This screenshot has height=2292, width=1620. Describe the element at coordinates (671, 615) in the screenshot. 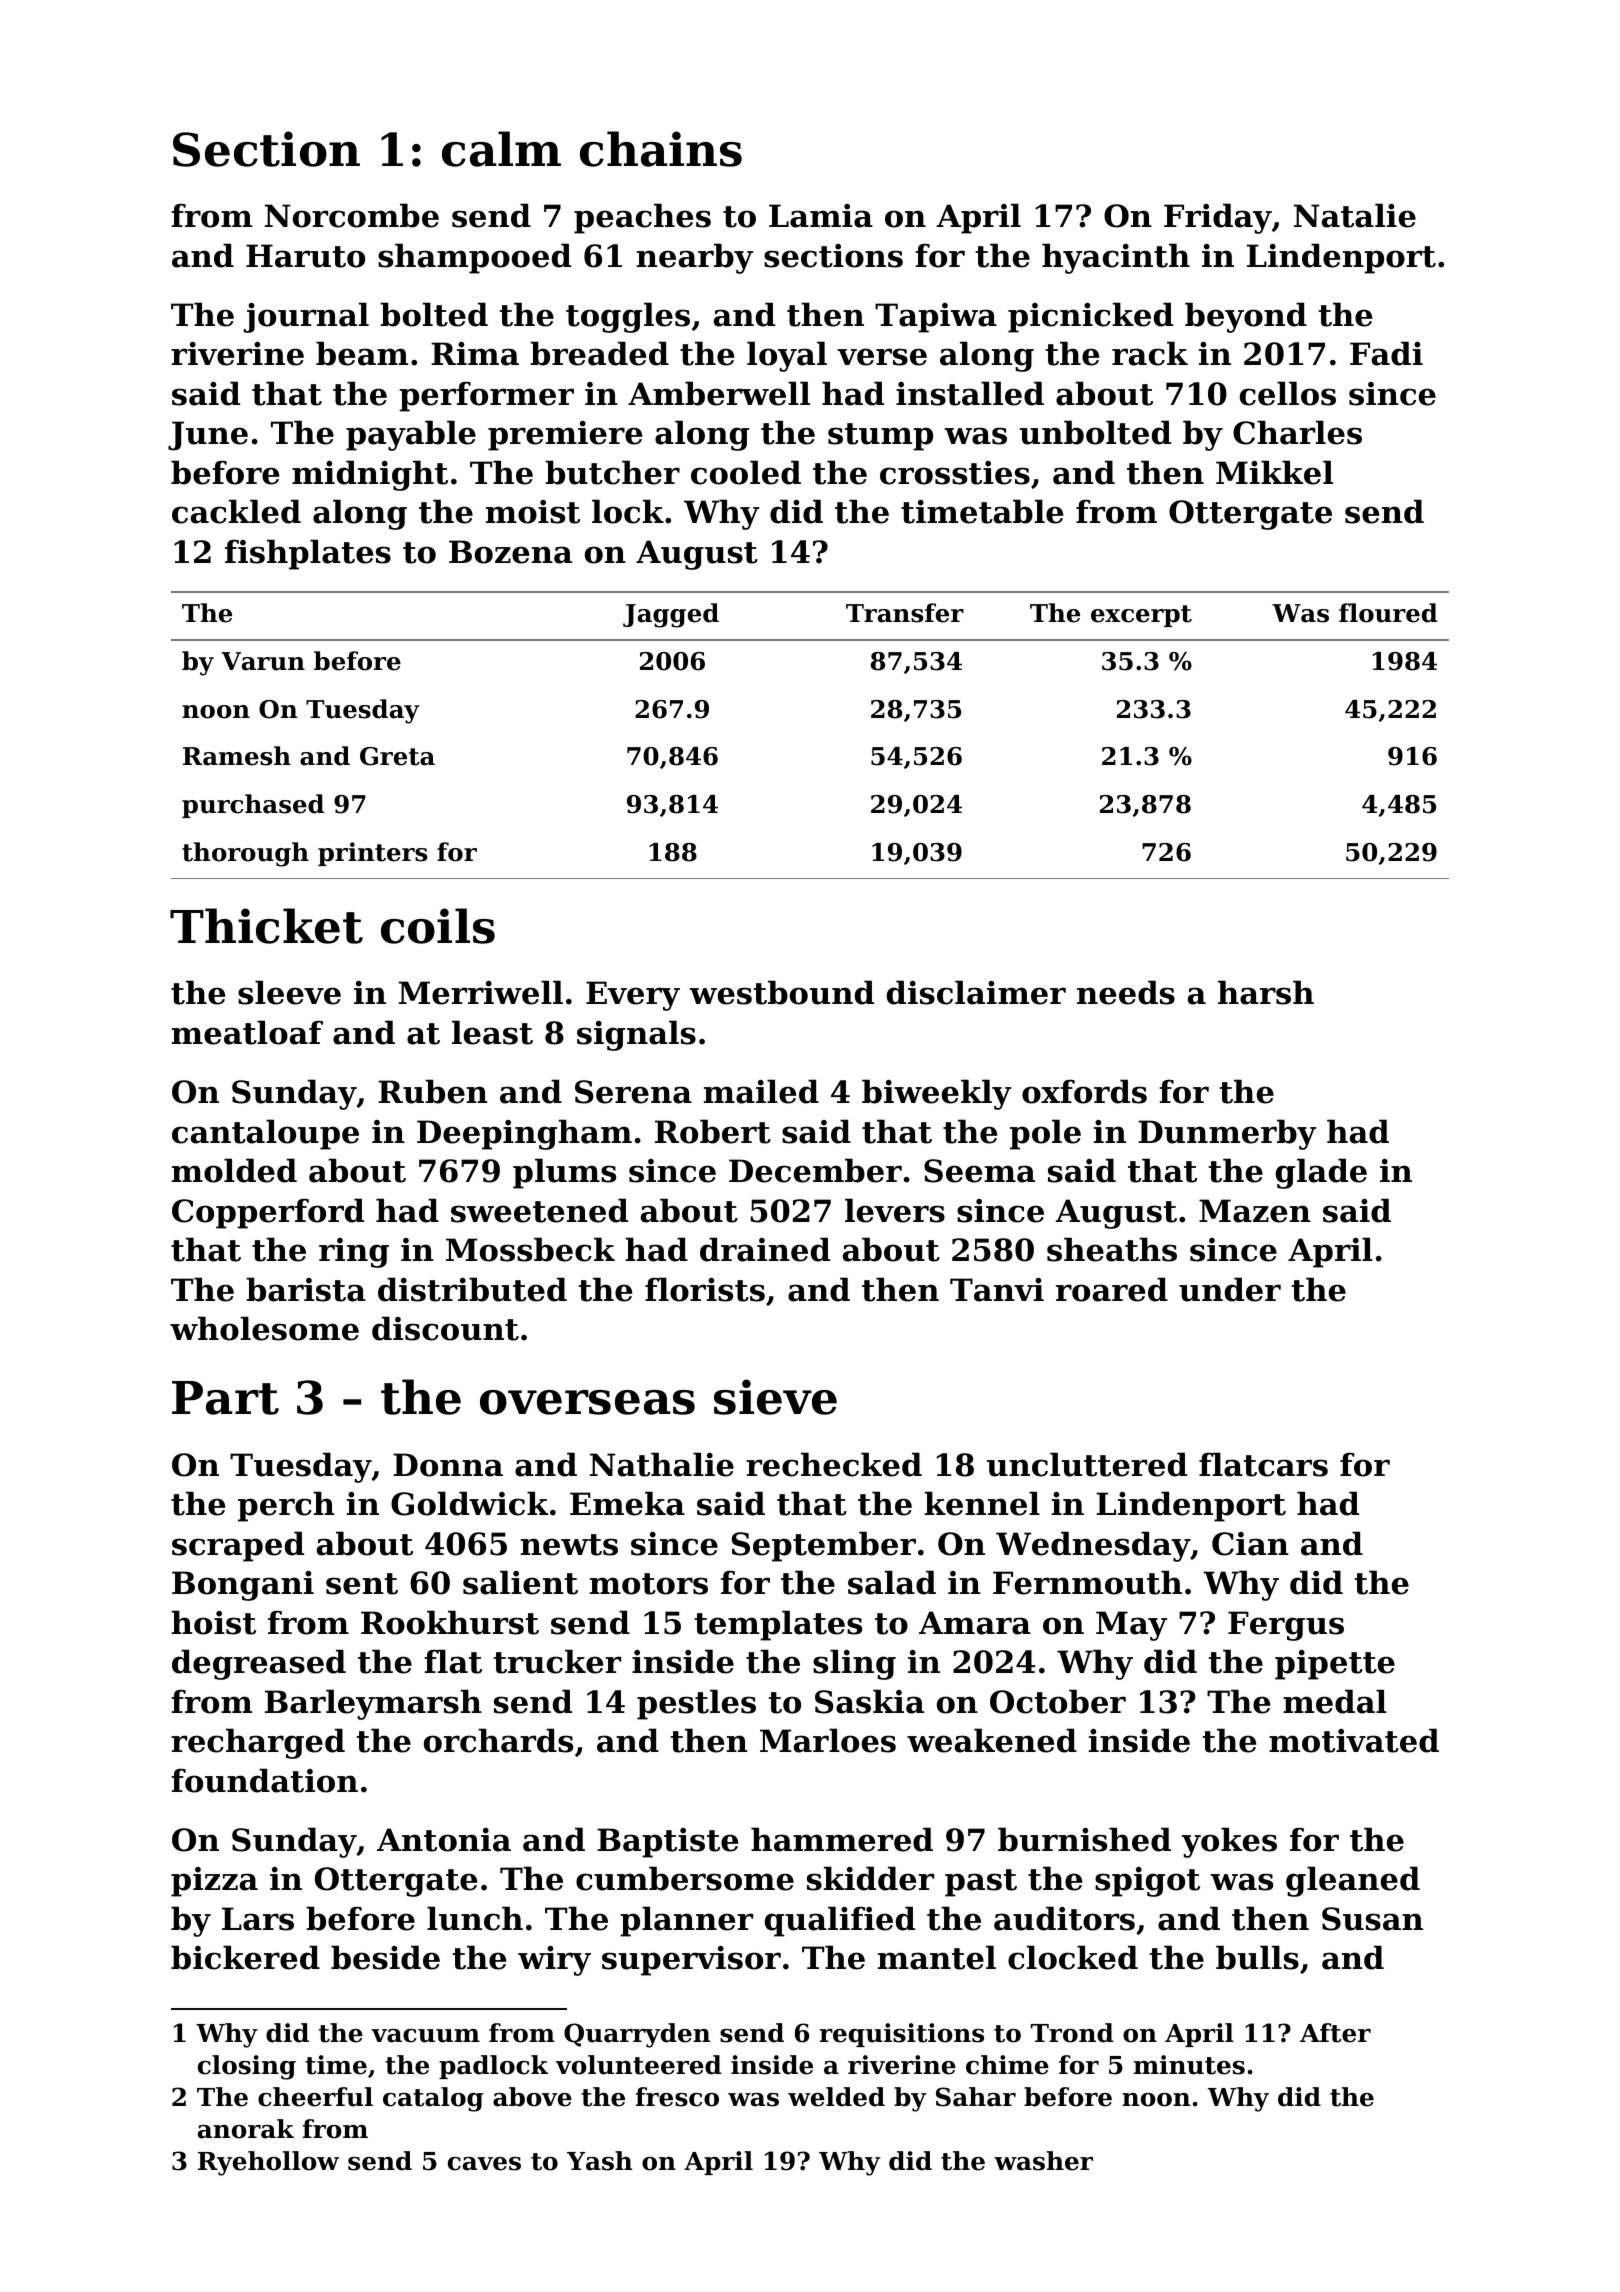

I see `Jagged` at that location.
